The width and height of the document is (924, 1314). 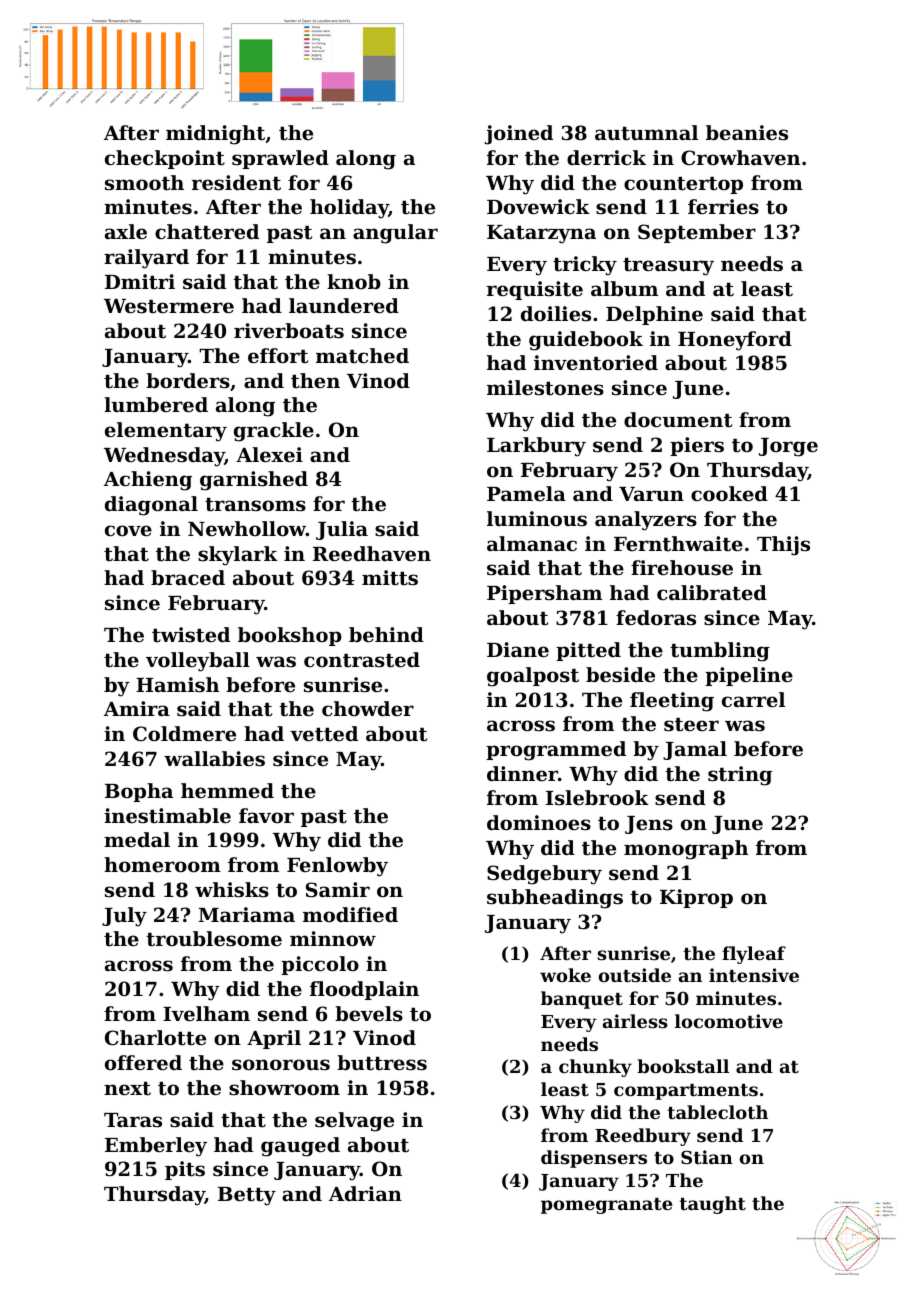 I want to click on Betty, so click(x=247, y=1196).
